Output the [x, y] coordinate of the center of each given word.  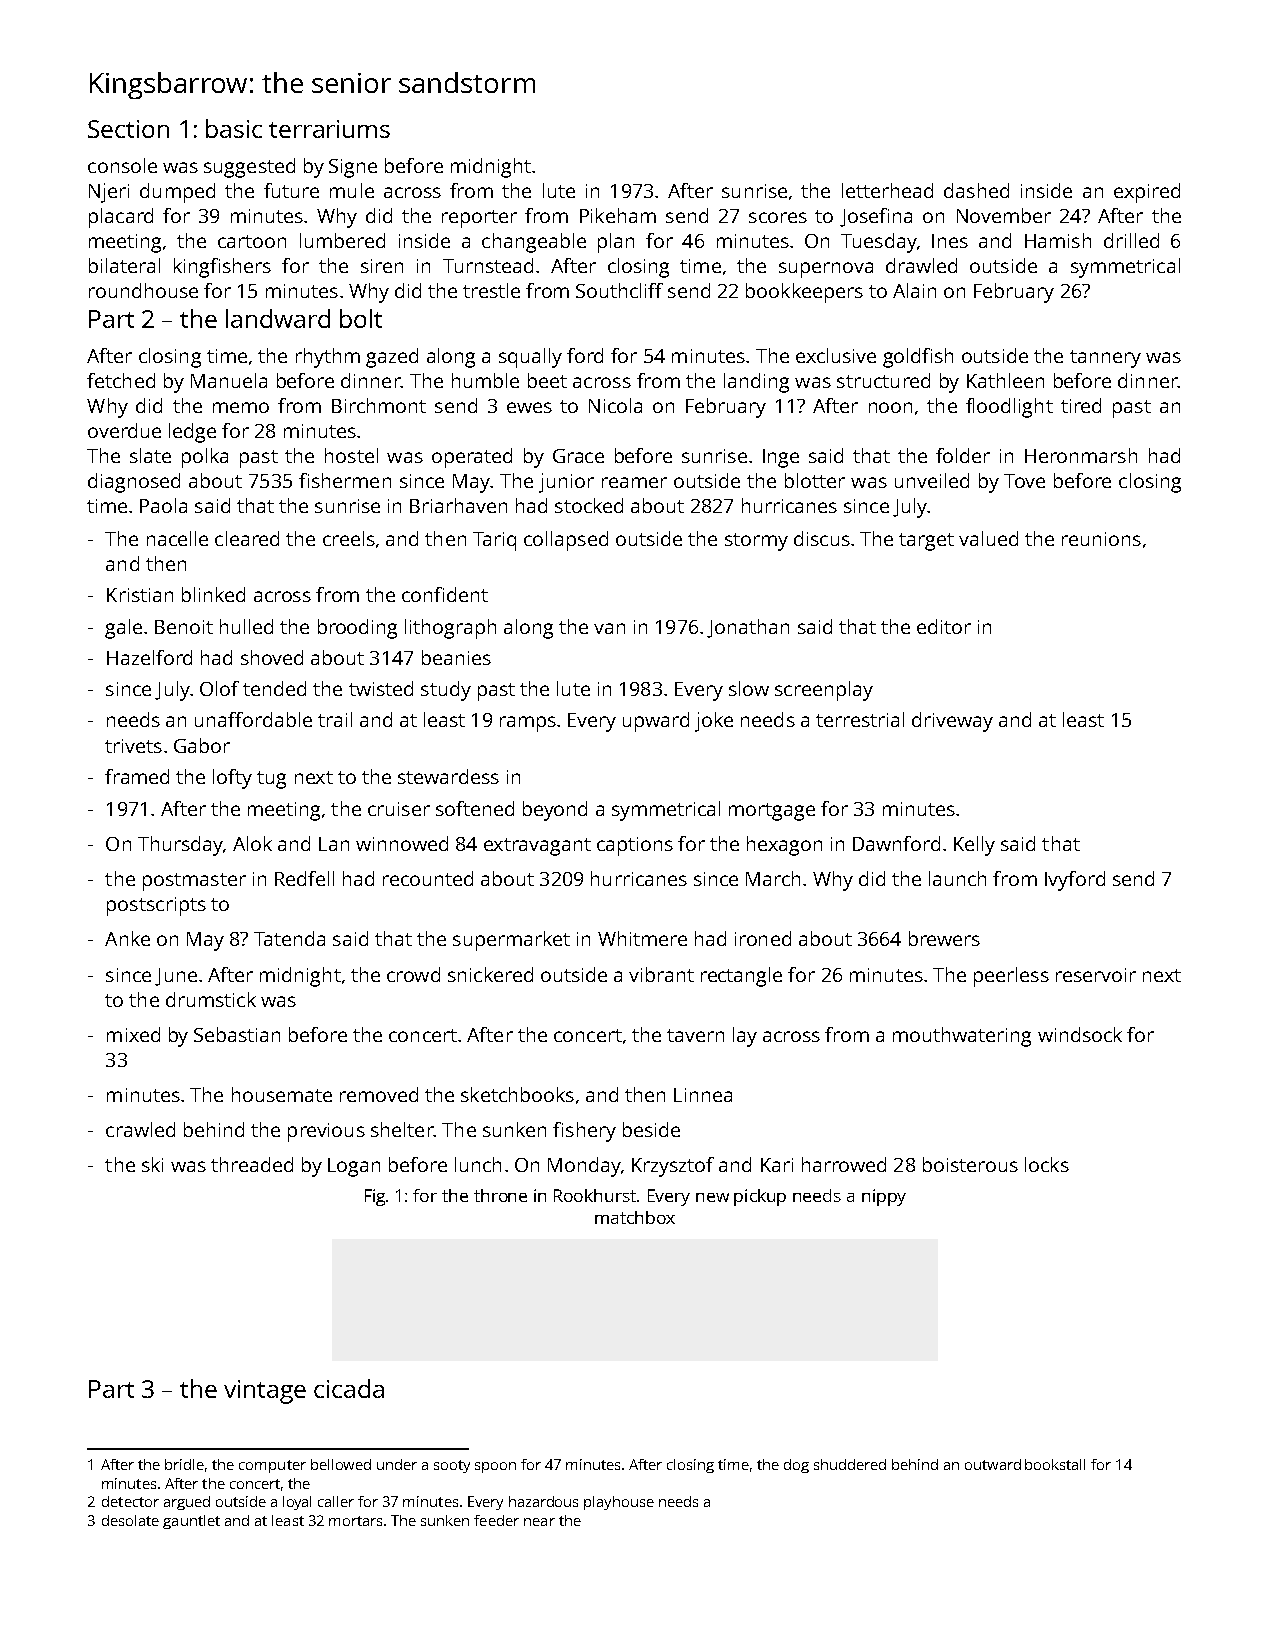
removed [379, 1094]
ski [152, 1164]
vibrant [661, 974]
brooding [357, 629]
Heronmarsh [1081, 455]
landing [756, 383]
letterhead [887, 190]
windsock [1080, 1034]
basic [234, 128]
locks [1047, 1164]
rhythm [328, 358]
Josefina [876, 217]
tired [1081, 405]
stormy [756, 542]
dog [796, 1466]
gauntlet [191, 1522]
